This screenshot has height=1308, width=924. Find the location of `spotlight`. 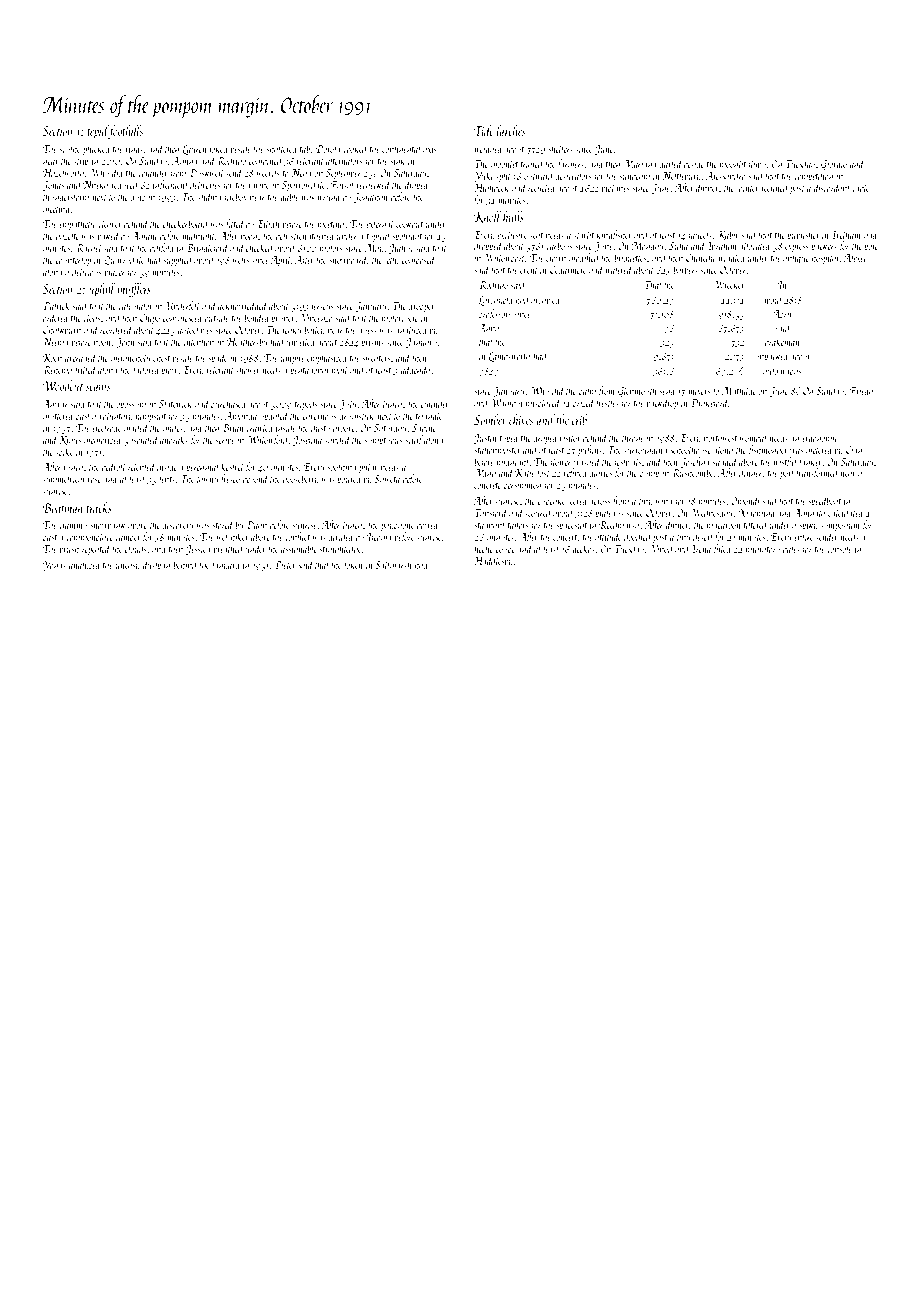

spotlight is located at coordinates (407, 236).
